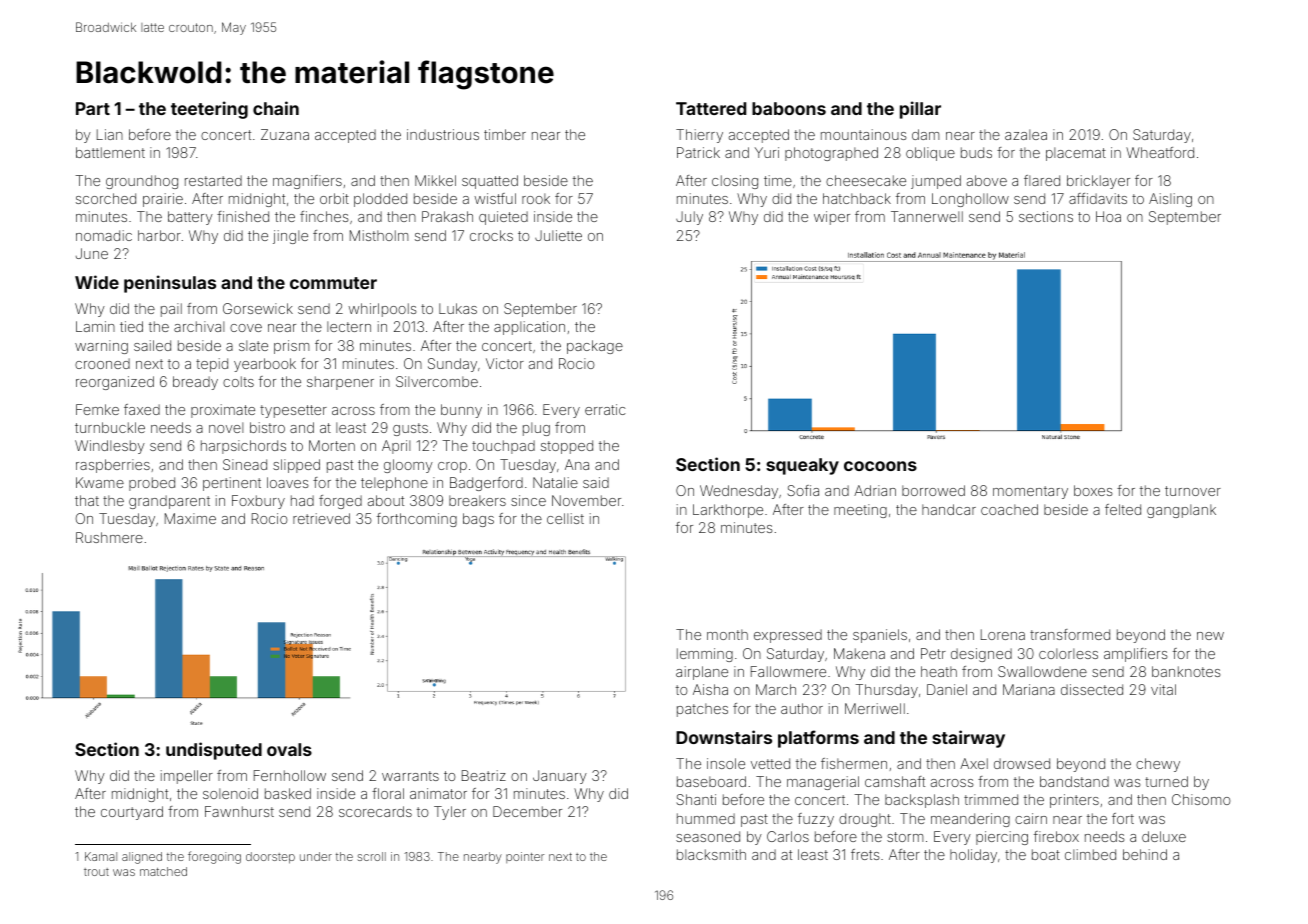 The image size is (1308, 924). What do you see at coordinates (276, 108) in the page?
I see `chain` at bounding box center [276, 108].
